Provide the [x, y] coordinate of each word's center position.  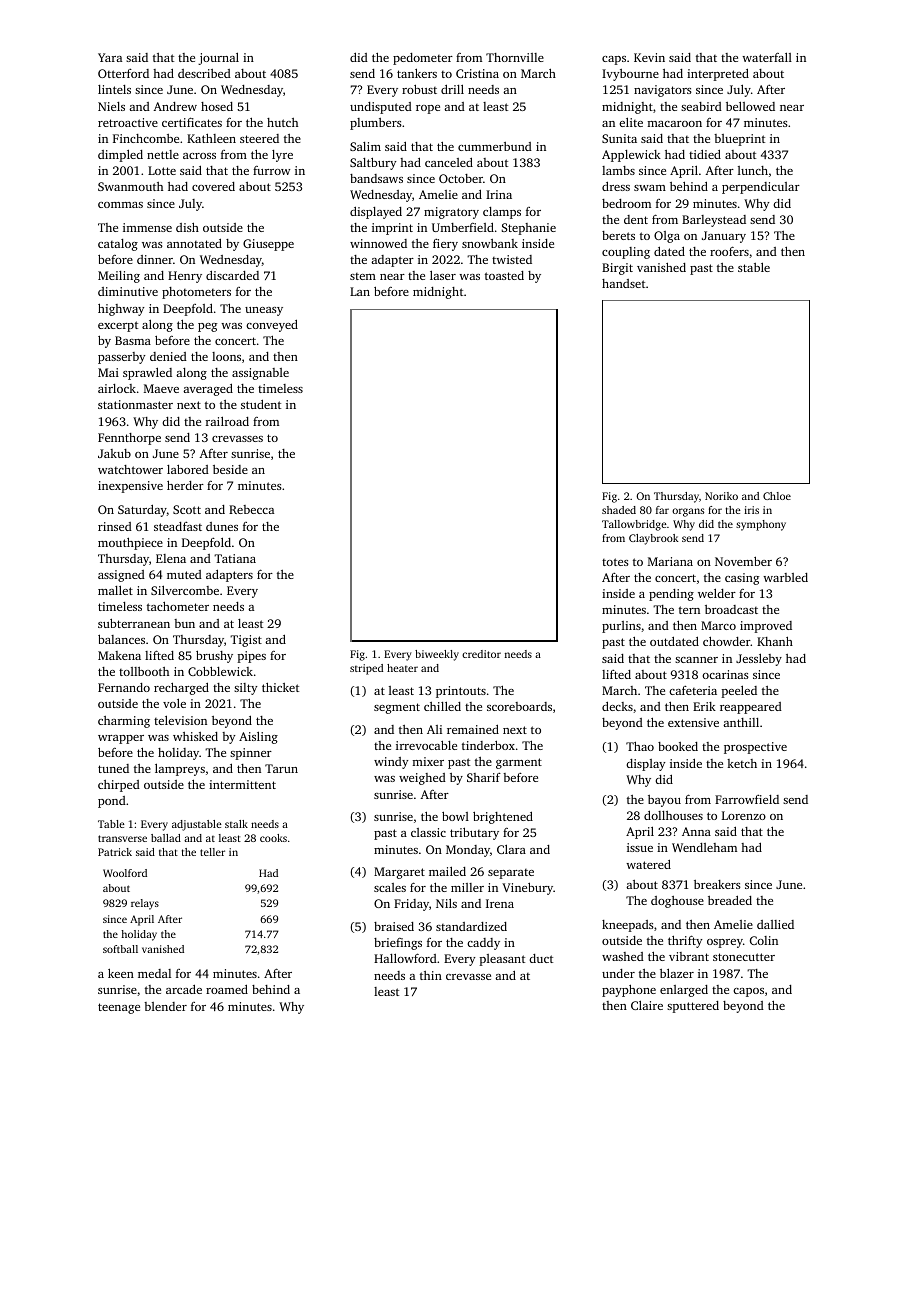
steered [259, 138]
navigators [663, 91]
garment [519, 763]
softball [120, 949]
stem [363, 276]
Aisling [258, 737]
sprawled [147, 373]
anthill [741, 722]
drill [452, 89]
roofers [729, 251]
